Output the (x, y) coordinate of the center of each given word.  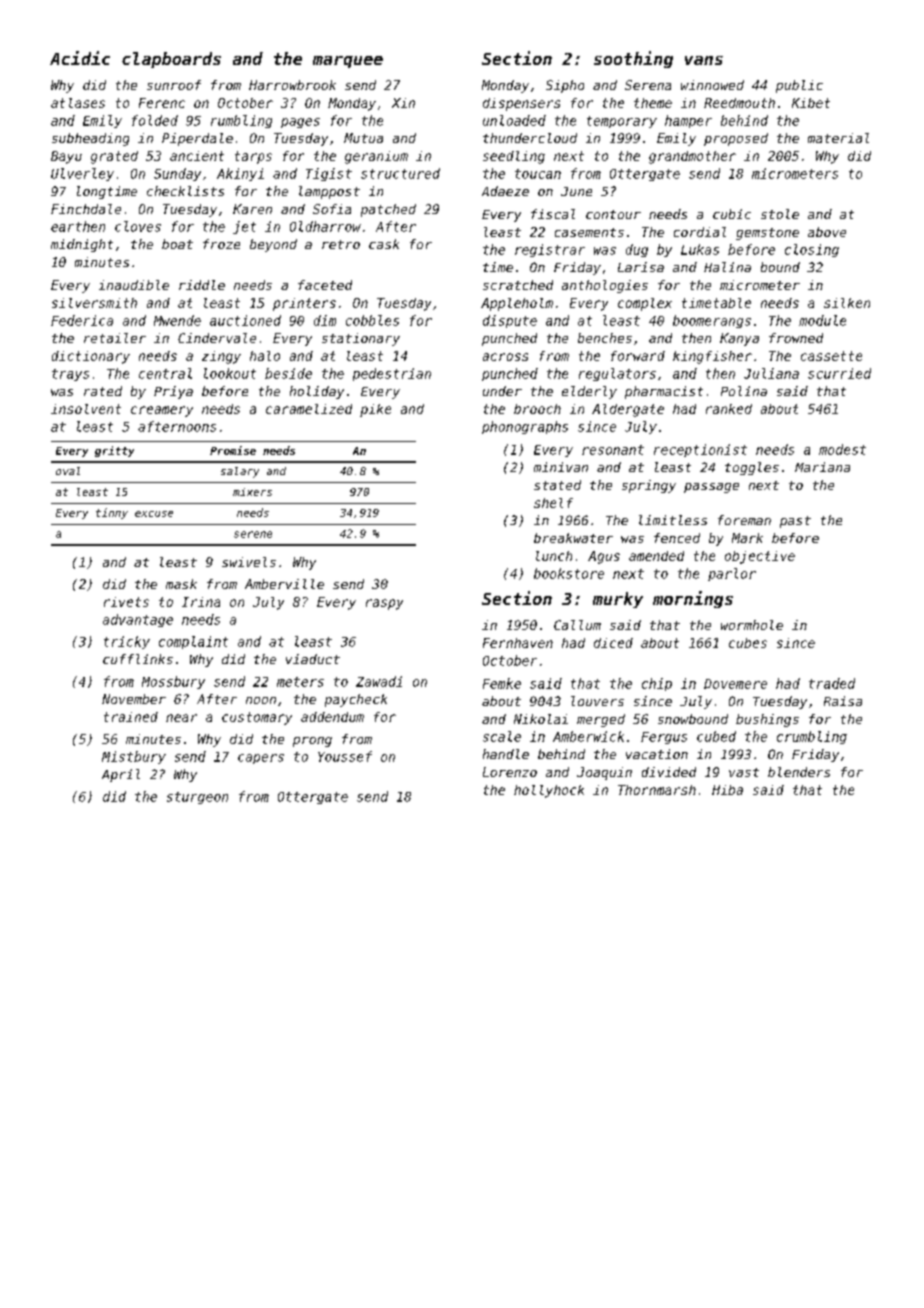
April (121, 775)
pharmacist (664, 392)
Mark (747, 538)
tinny (112, 513)
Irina (201, 602)
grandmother (692, 157)
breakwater (573, 538)
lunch (554, 556)
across (505, 357)
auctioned (245, 320)
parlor (732, 574)
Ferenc (162, 103)
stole (780, 214)
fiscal (553, 214)
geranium (376, 157)
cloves (138, 226)
